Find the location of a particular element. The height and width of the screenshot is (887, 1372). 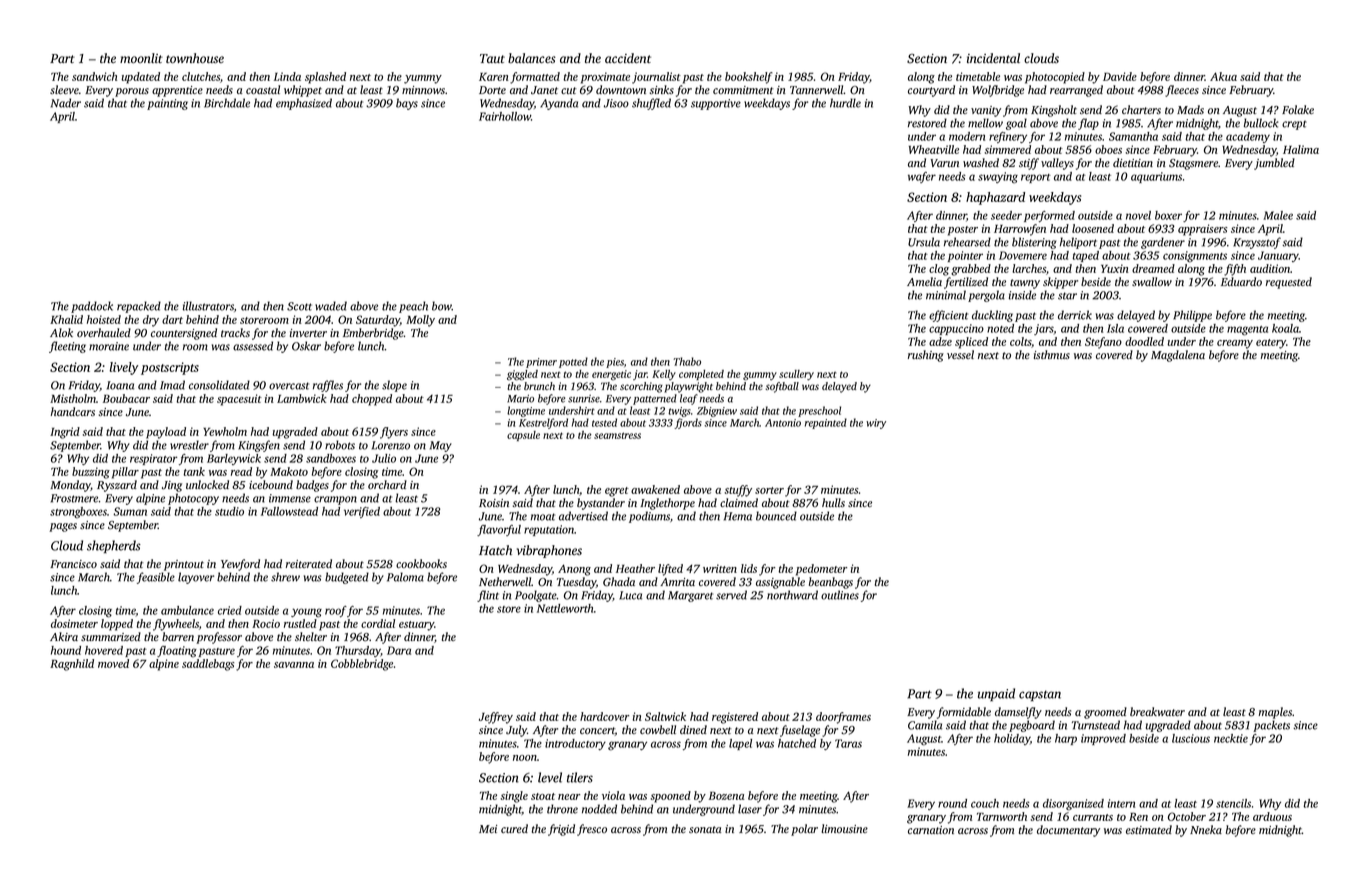

waded is located at coordinates (331, 306).
